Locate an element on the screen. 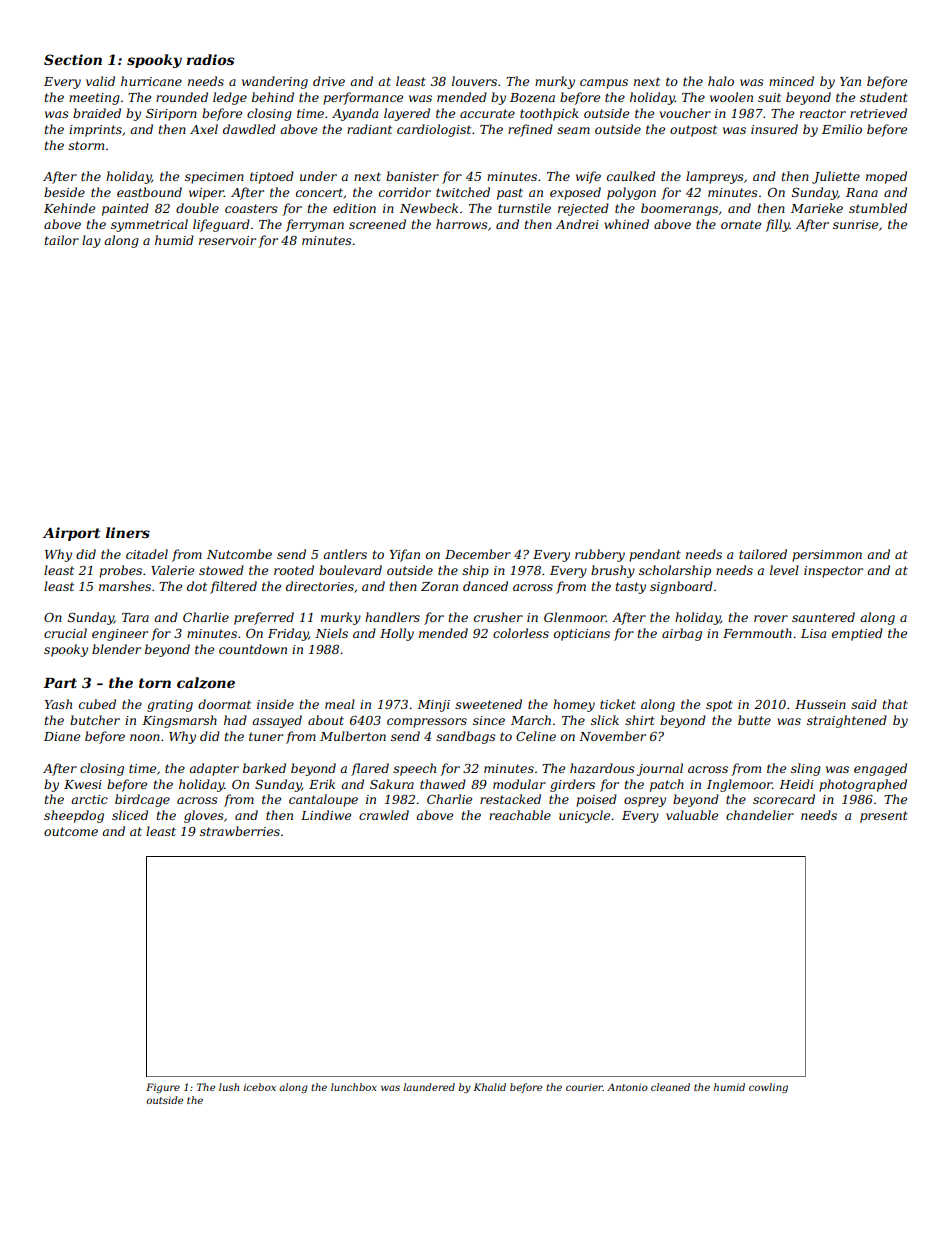  storm is located at coordinates (86, 145).
